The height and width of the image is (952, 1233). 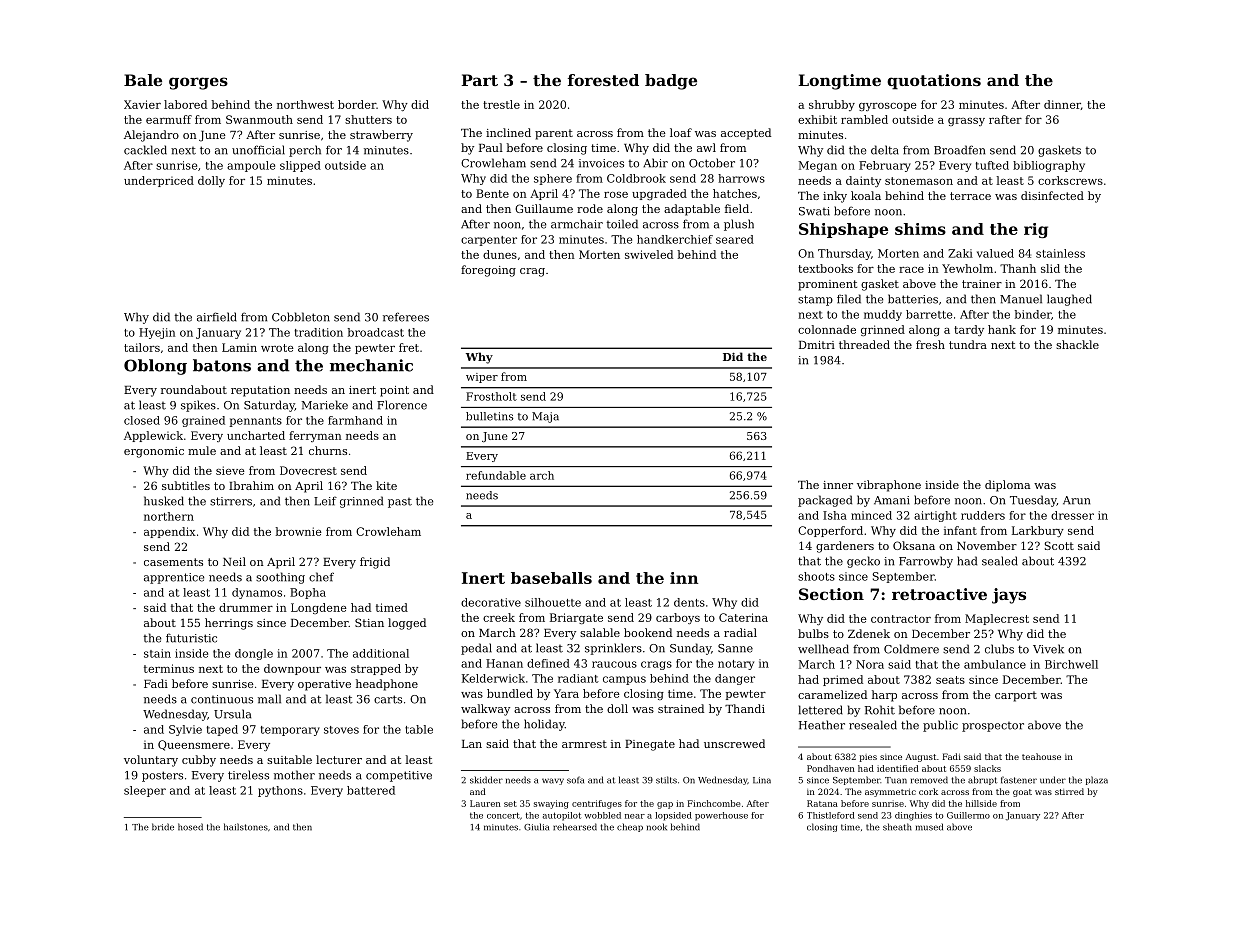 I want to click on baseballs, so click(x=551, y=578).
